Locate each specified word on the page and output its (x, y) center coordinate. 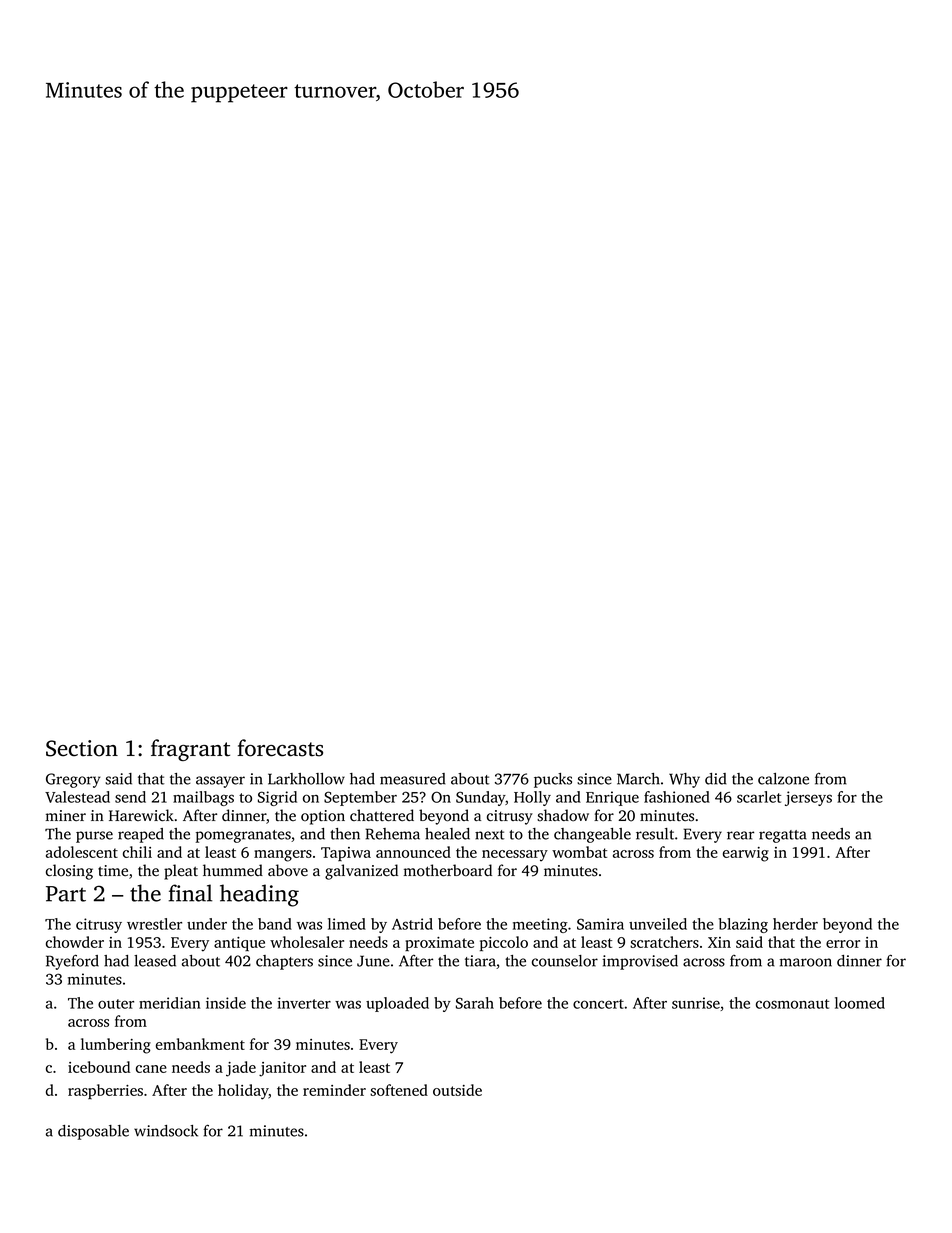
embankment (200, 1044)
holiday (243, 1092)
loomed (860, 1003)
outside (457, 1090)
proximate (439, 944)
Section (82, 748)
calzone (783, 779)
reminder (334, 1090)
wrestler (154, 924)
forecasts (280, 748)
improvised (640, 962)
